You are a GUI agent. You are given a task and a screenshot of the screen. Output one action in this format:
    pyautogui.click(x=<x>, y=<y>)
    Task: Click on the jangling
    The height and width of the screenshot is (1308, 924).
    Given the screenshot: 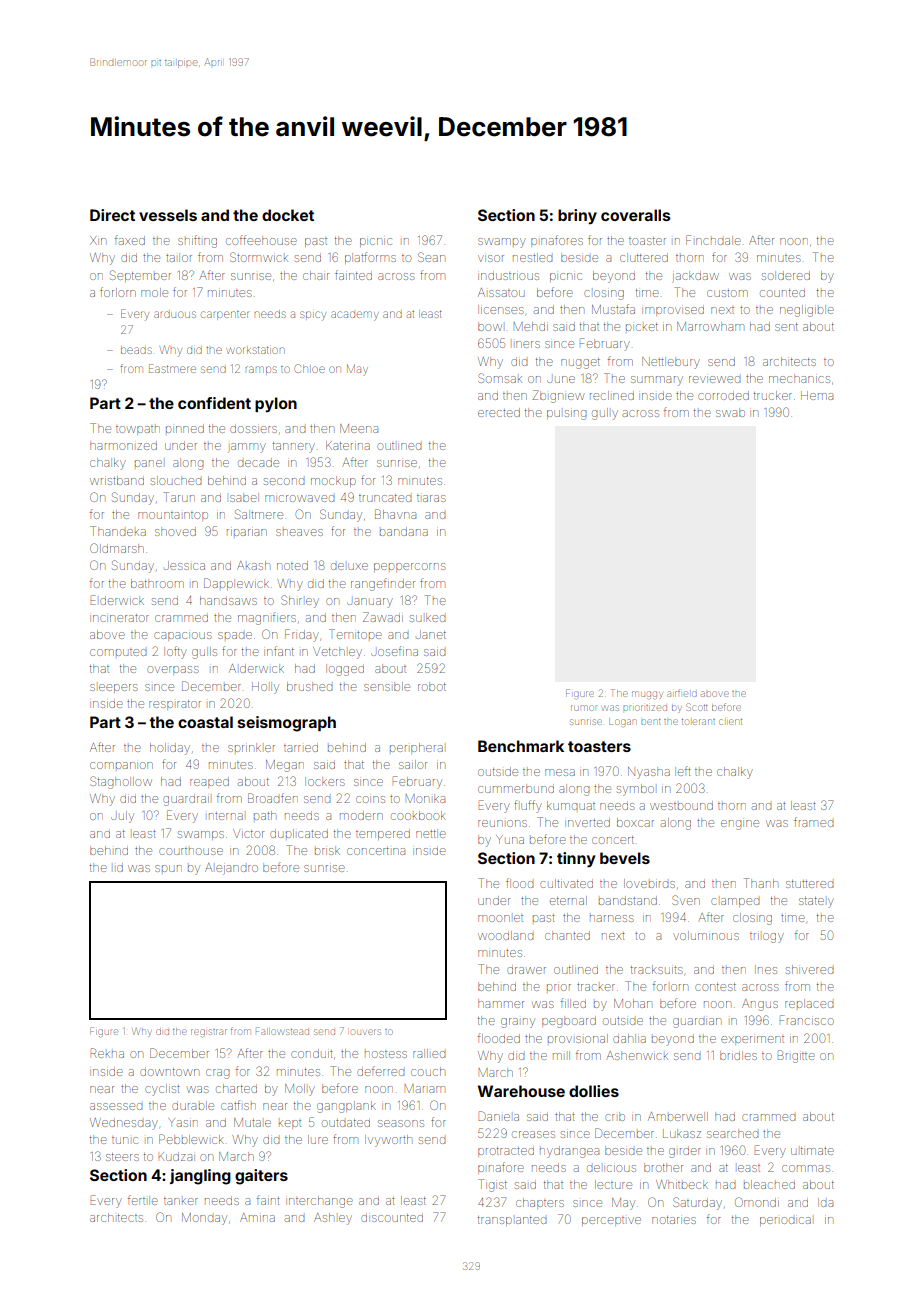 What is the action you would take?
    pyautogui.click(x=200, y=1177)
